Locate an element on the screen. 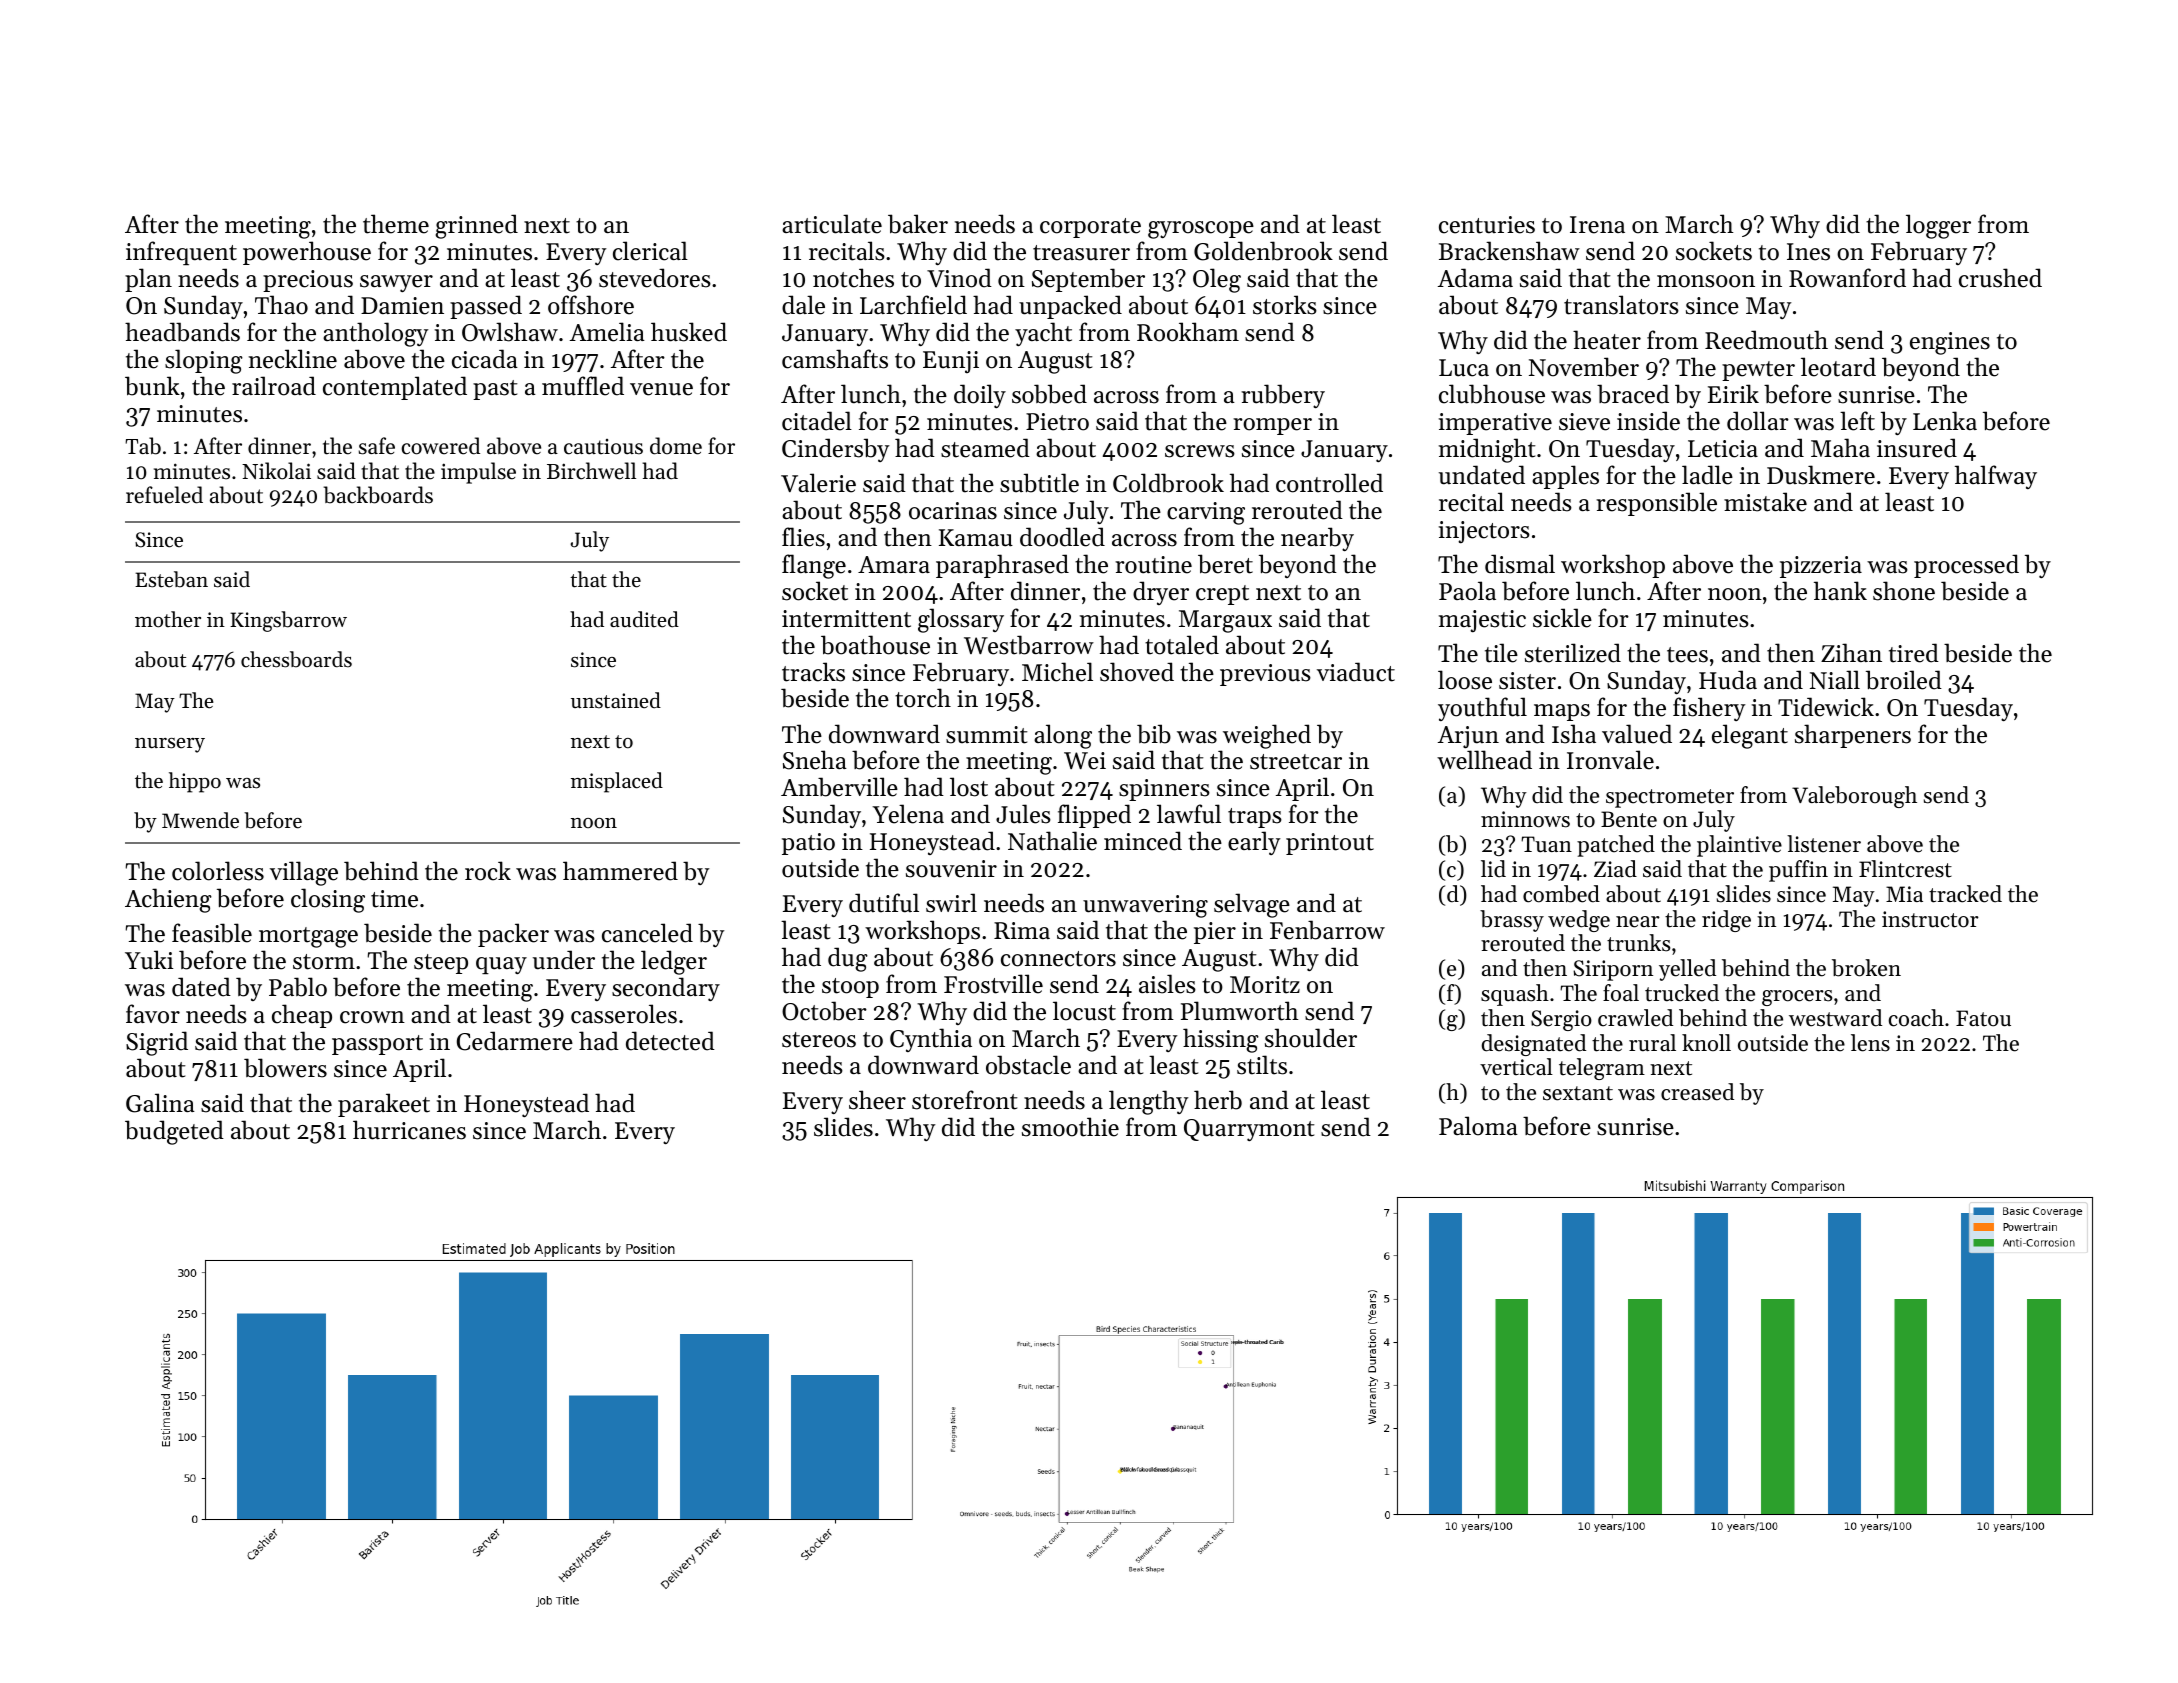 The width and height of the screenshot is (2178, 1683). Sneha is located at coordinates (815, 760).
